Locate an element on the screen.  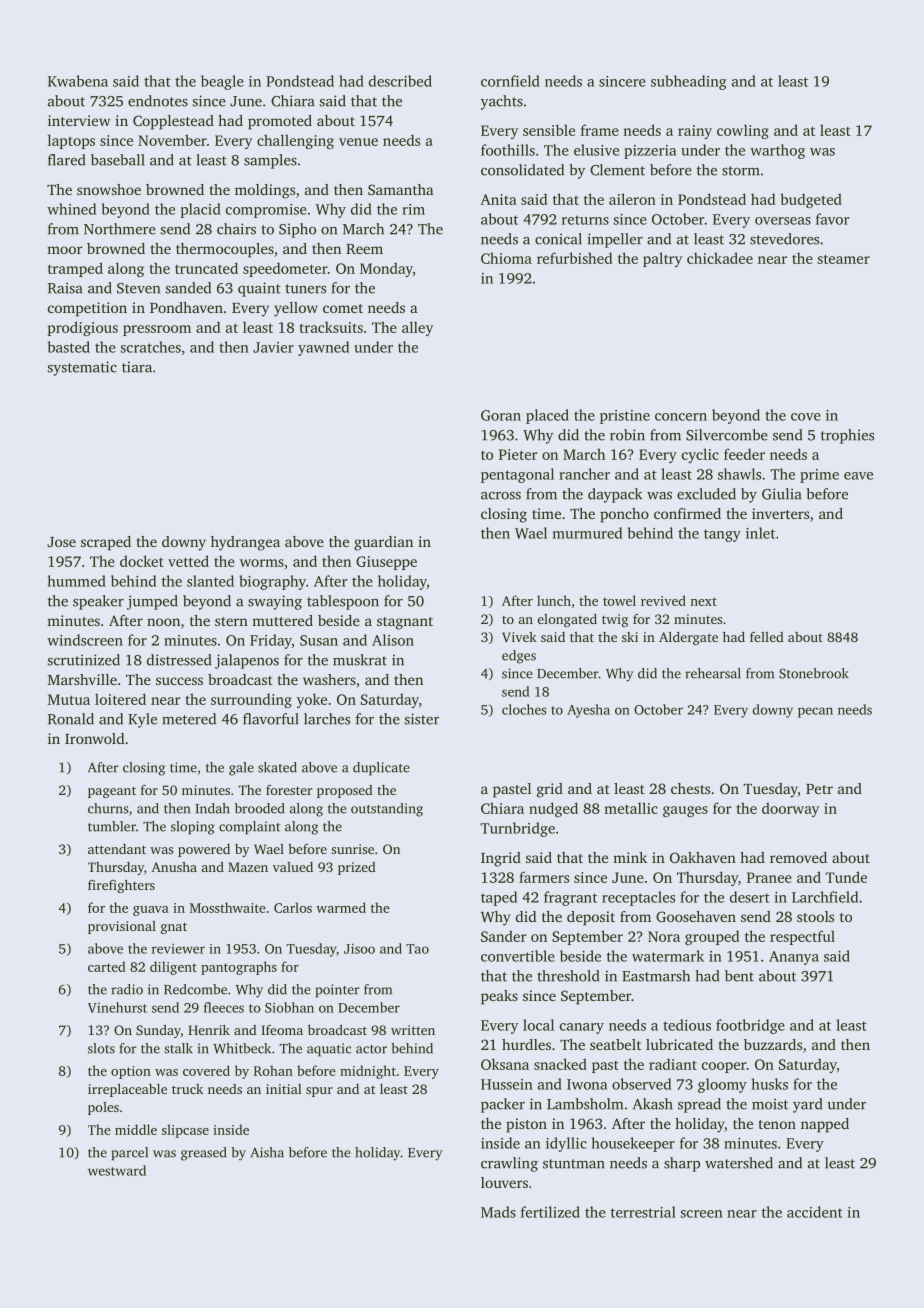
westward is located at coordinates (117, 1170).
